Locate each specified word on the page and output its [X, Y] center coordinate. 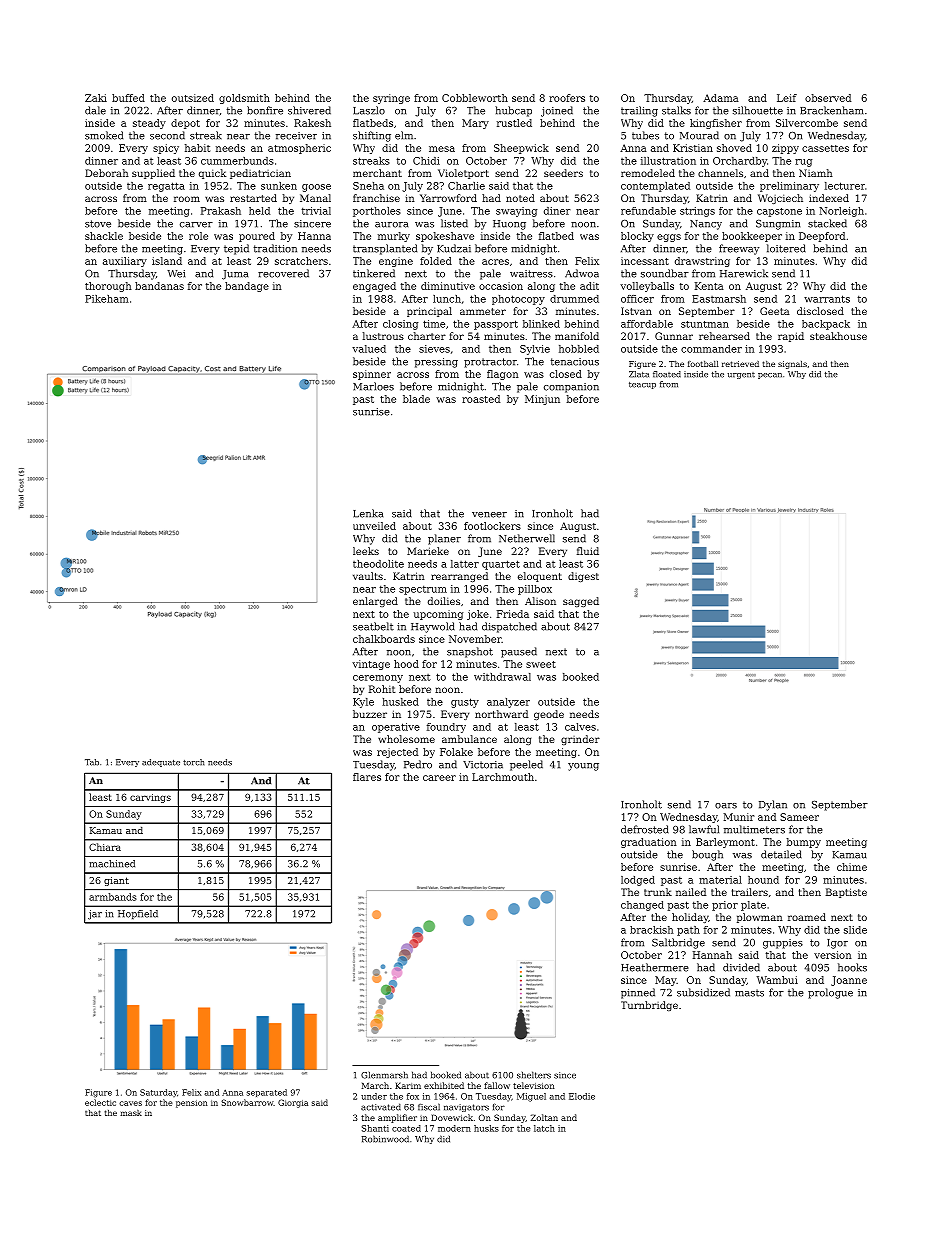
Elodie [582, 1096]
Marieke [428, 551]
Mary [475, 124]
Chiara [105, 847]
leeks [366, 551]
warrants [827, 299]
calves [580, 727]
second [167, 135]
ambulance [469, 739]
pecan [770, 376]
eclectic [100, 1102]
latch [544, 1128]
